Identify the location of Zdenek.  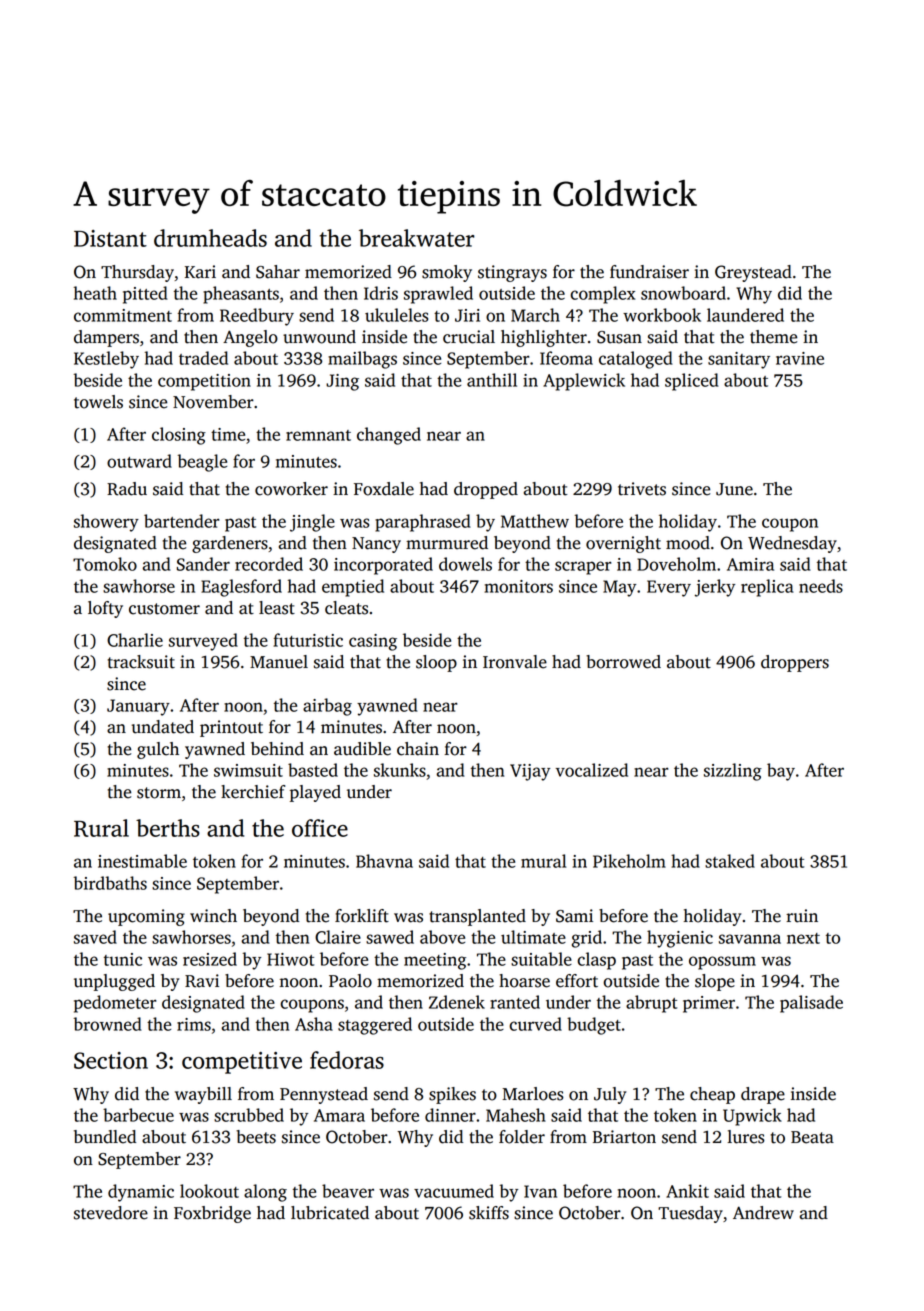
(457, 1002).
